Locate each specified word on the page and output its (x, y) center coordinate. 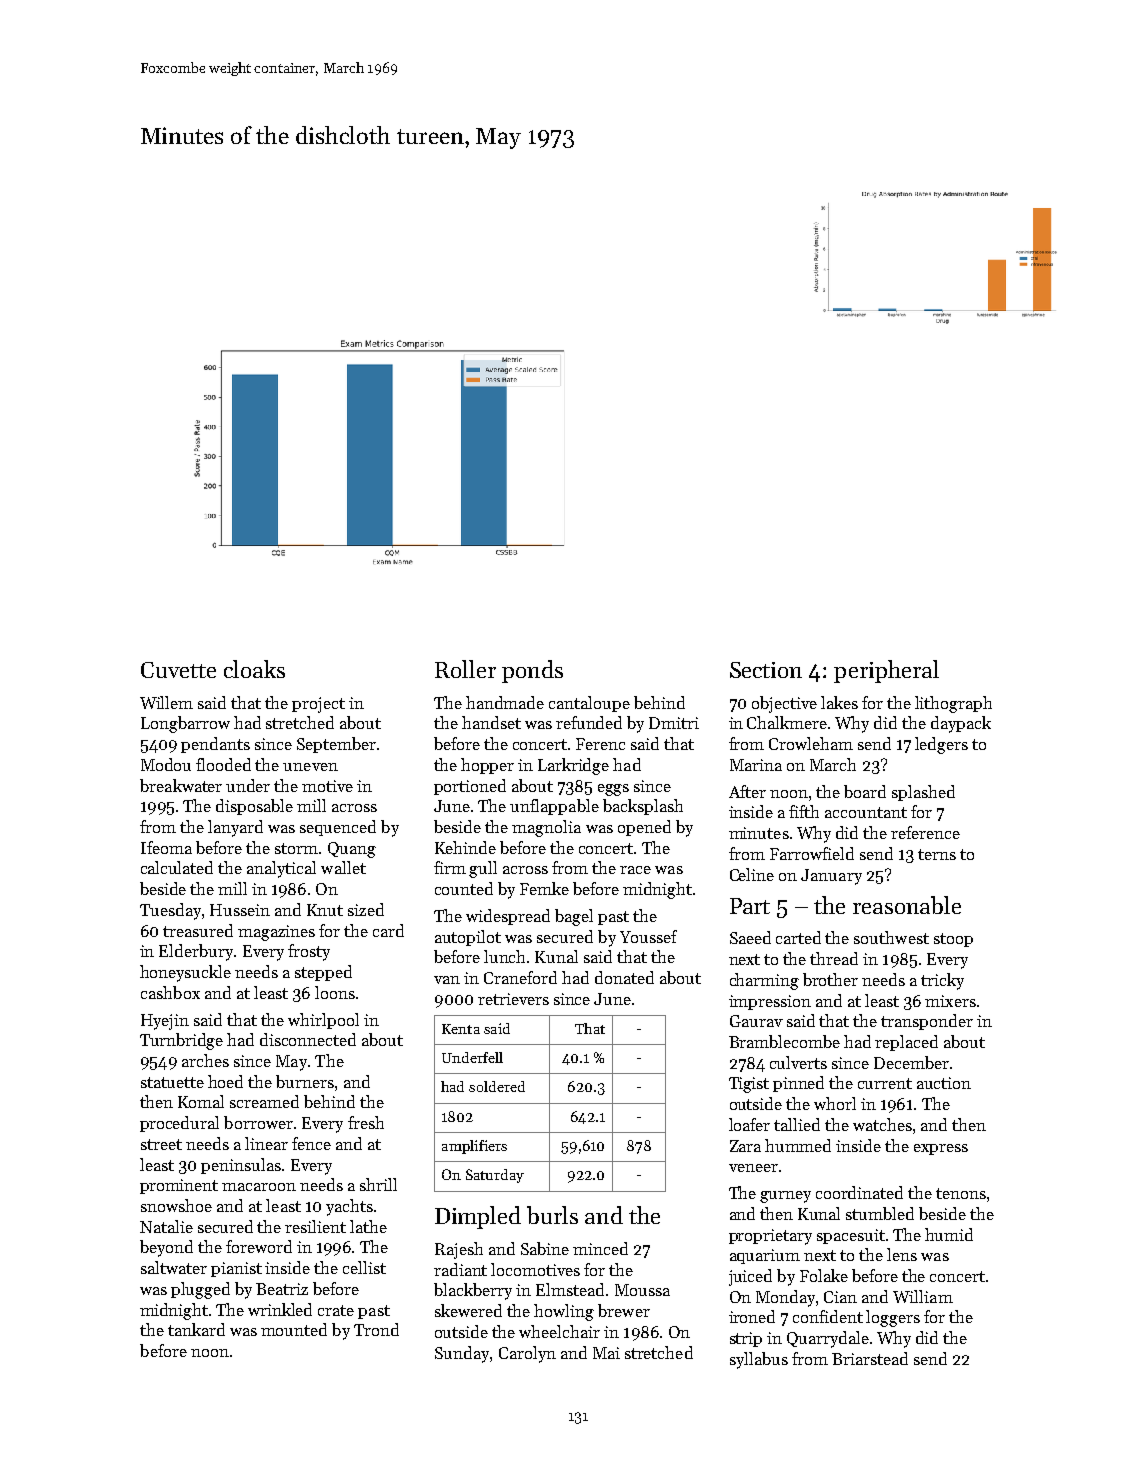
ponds (532, 671)
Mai (606, 1353)
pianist (236, 1269)
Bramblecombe (784, 1041)
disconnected (308, 1039)
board (865, 791)
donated (624, 977)
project (318, 705)
